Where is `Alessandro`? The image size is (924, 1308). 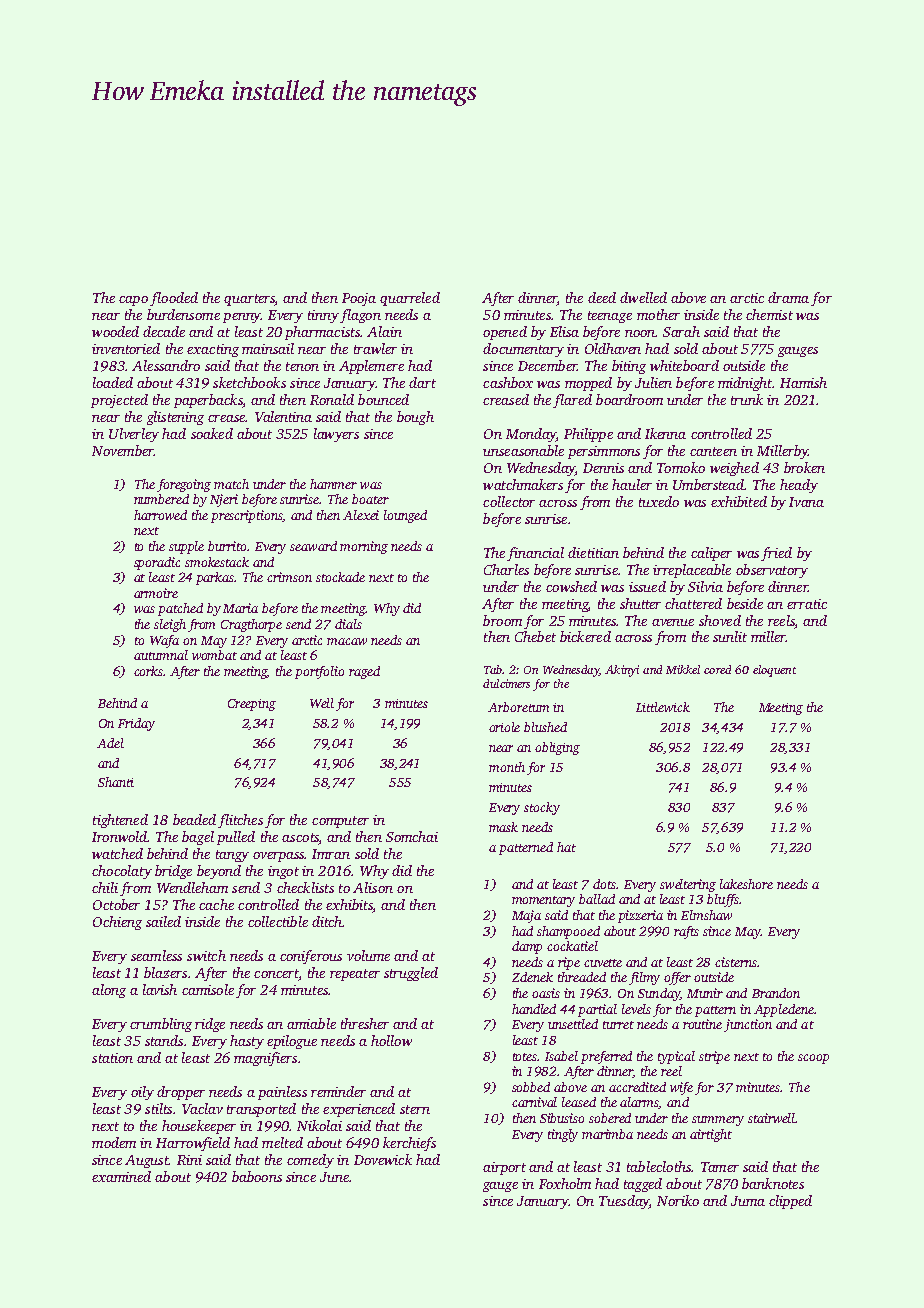 Alessandro is located at coordinates (166, 365).
